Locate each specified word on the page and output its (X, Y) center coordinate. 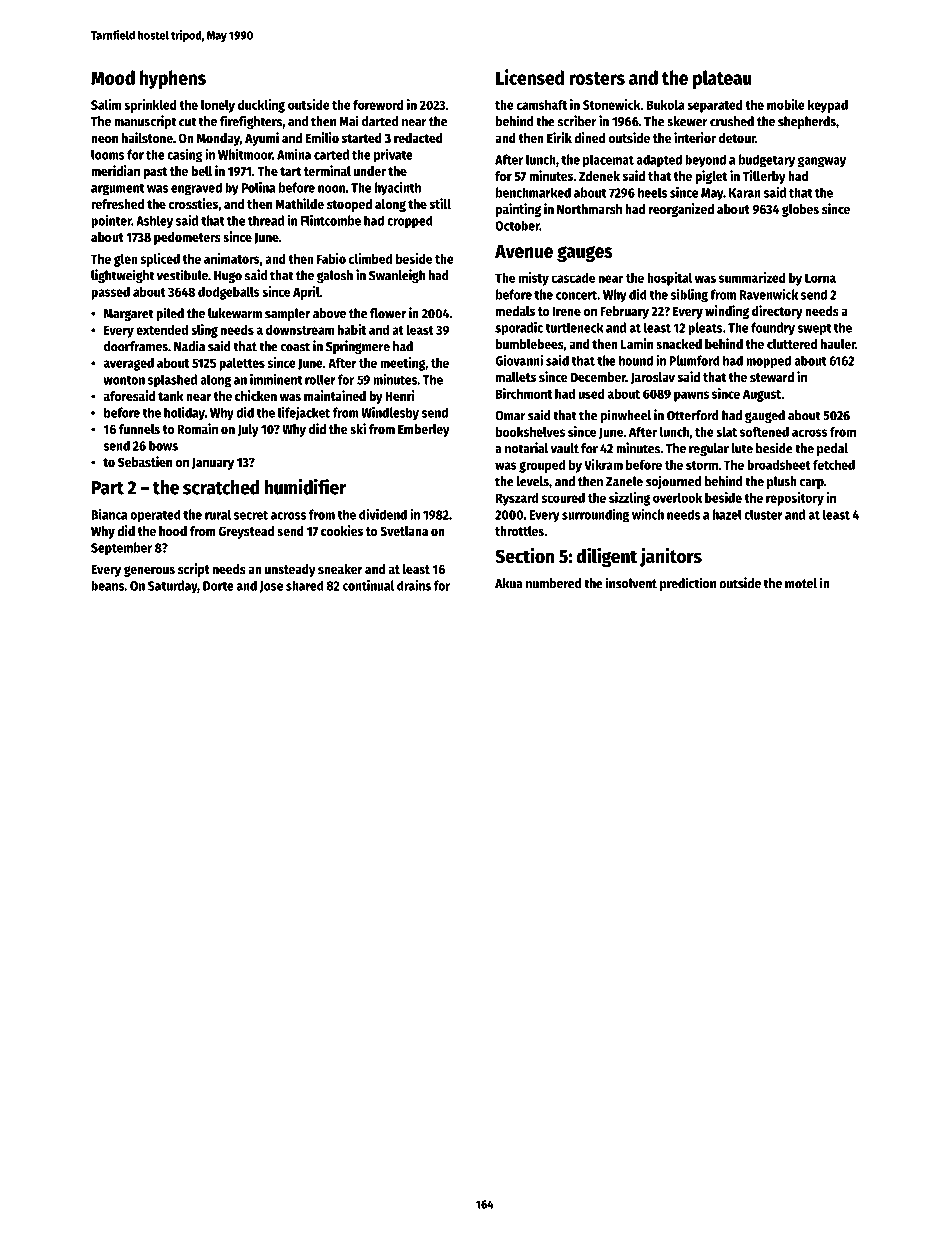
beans (107, 585)
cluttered (792, 344)
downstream (300, 330)
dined (589, 137)
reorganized (681, 210)
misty (534, 279)
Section (524, 555)
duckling (261, 106)
